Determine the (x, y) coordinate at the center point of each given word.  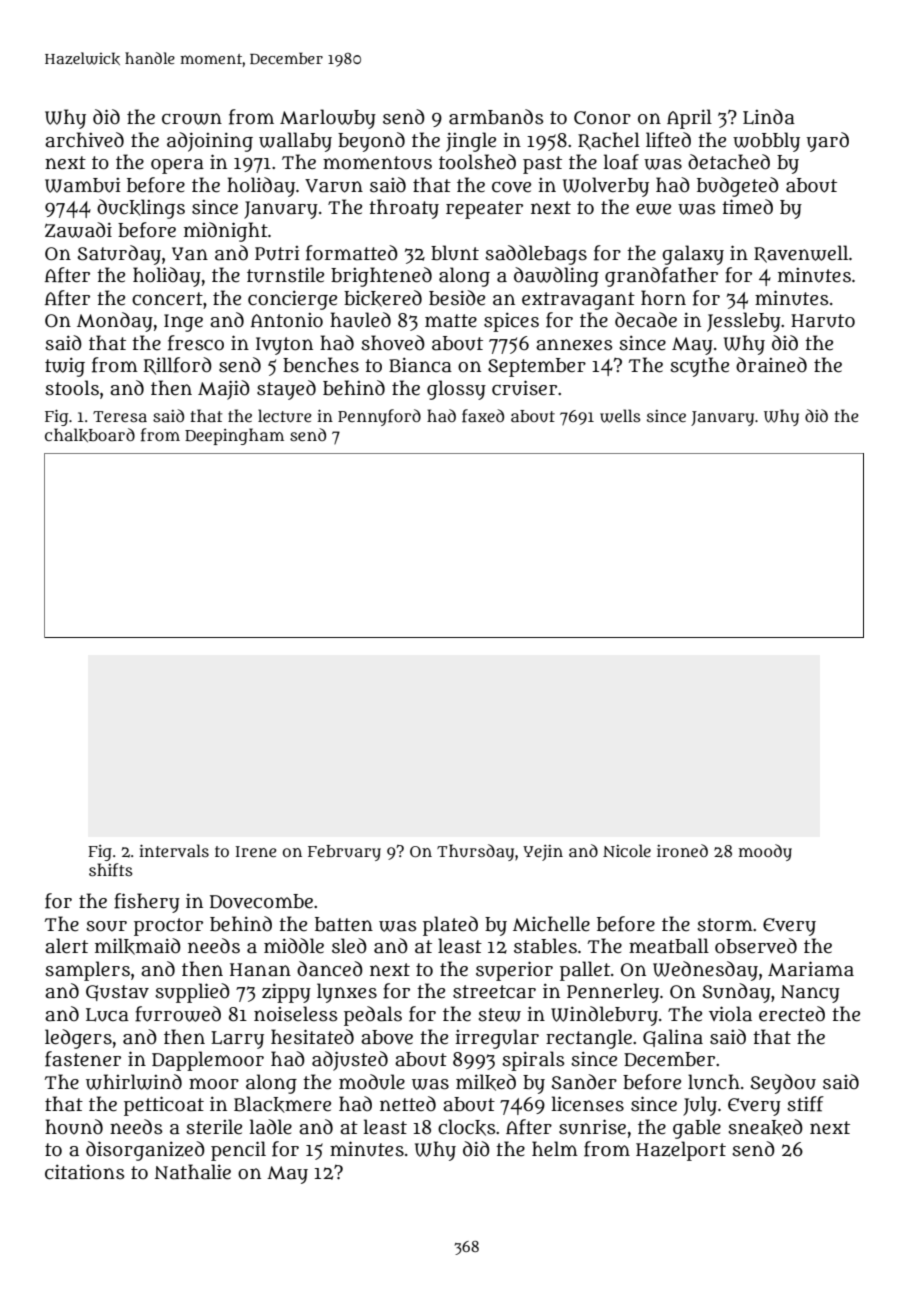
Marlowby (328, 119)
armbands (496, 117)
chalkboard (90, 435)
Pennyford (379, 417)
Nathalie (192, 1172)
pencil (238, 1151)
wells (620, 416)
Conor (602, 118)
